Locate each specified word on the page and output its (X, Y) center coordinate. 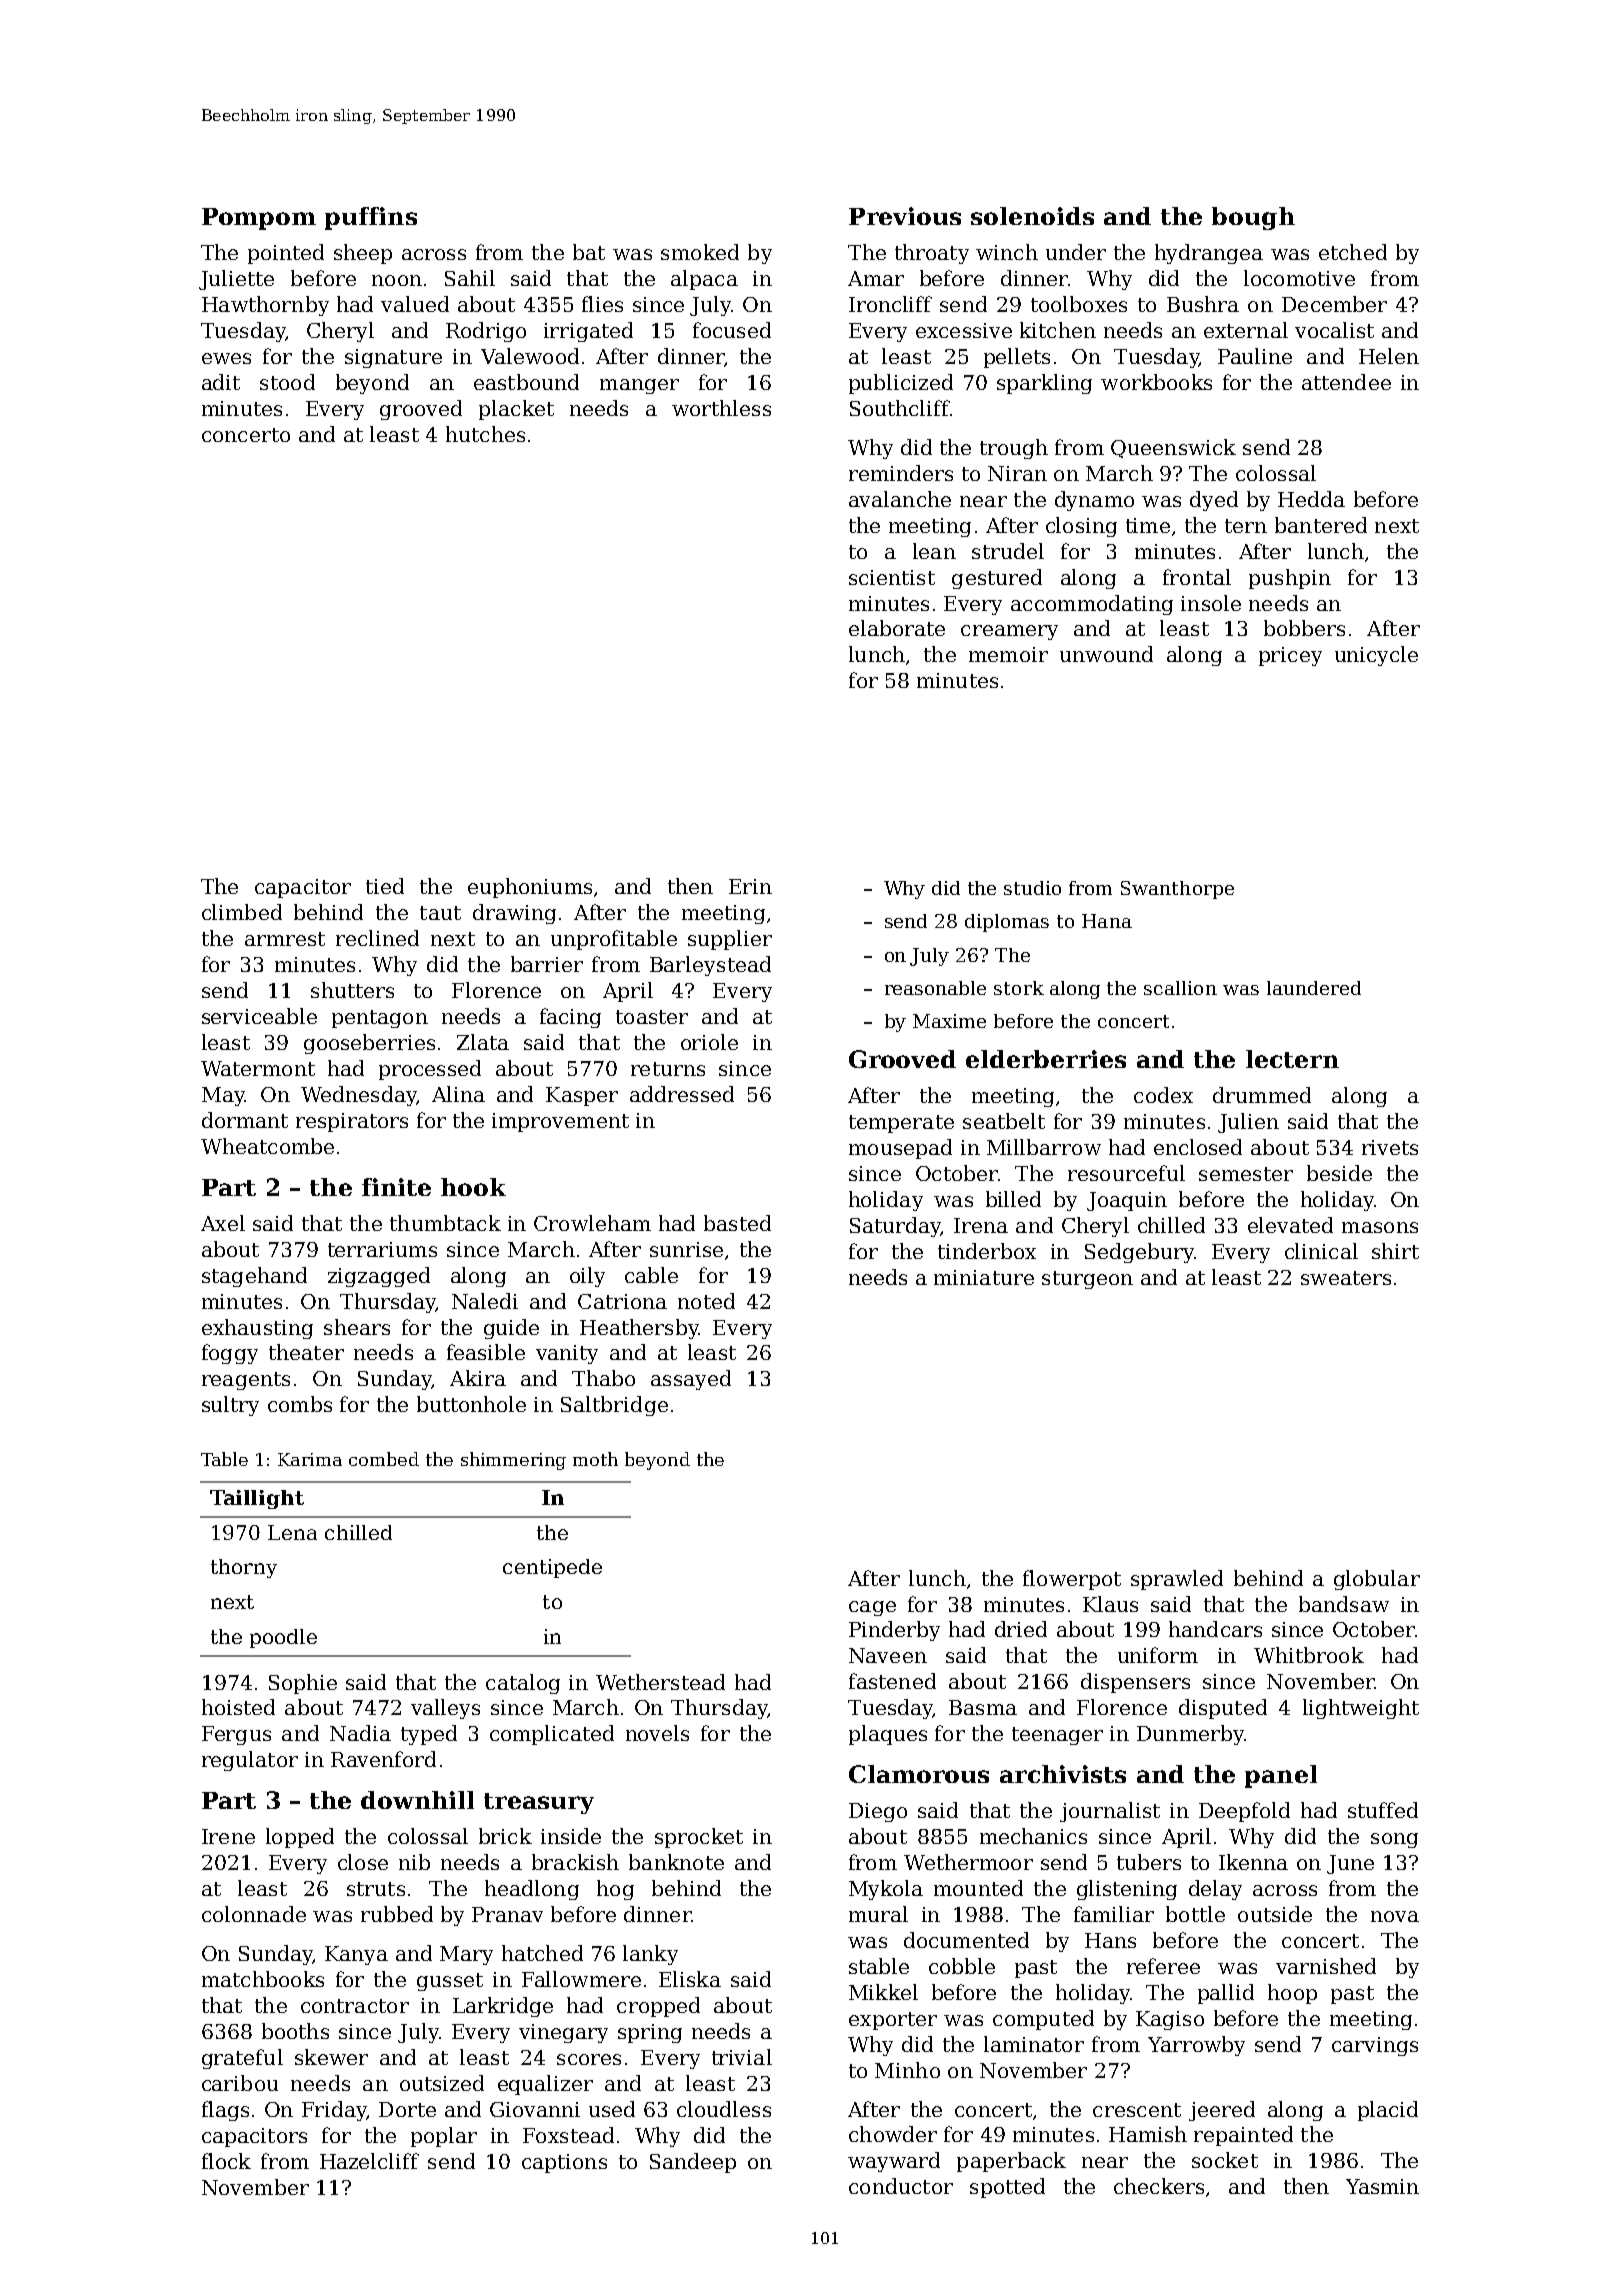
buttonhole (471, 1404)
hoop (1292, 1994)
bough (1253, 218)
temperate (901, 1124)
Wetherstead (660, 1682)
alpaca (704, 280)
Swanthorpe (1177, 890)
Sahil (470, 278)
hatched (542, 1953)
